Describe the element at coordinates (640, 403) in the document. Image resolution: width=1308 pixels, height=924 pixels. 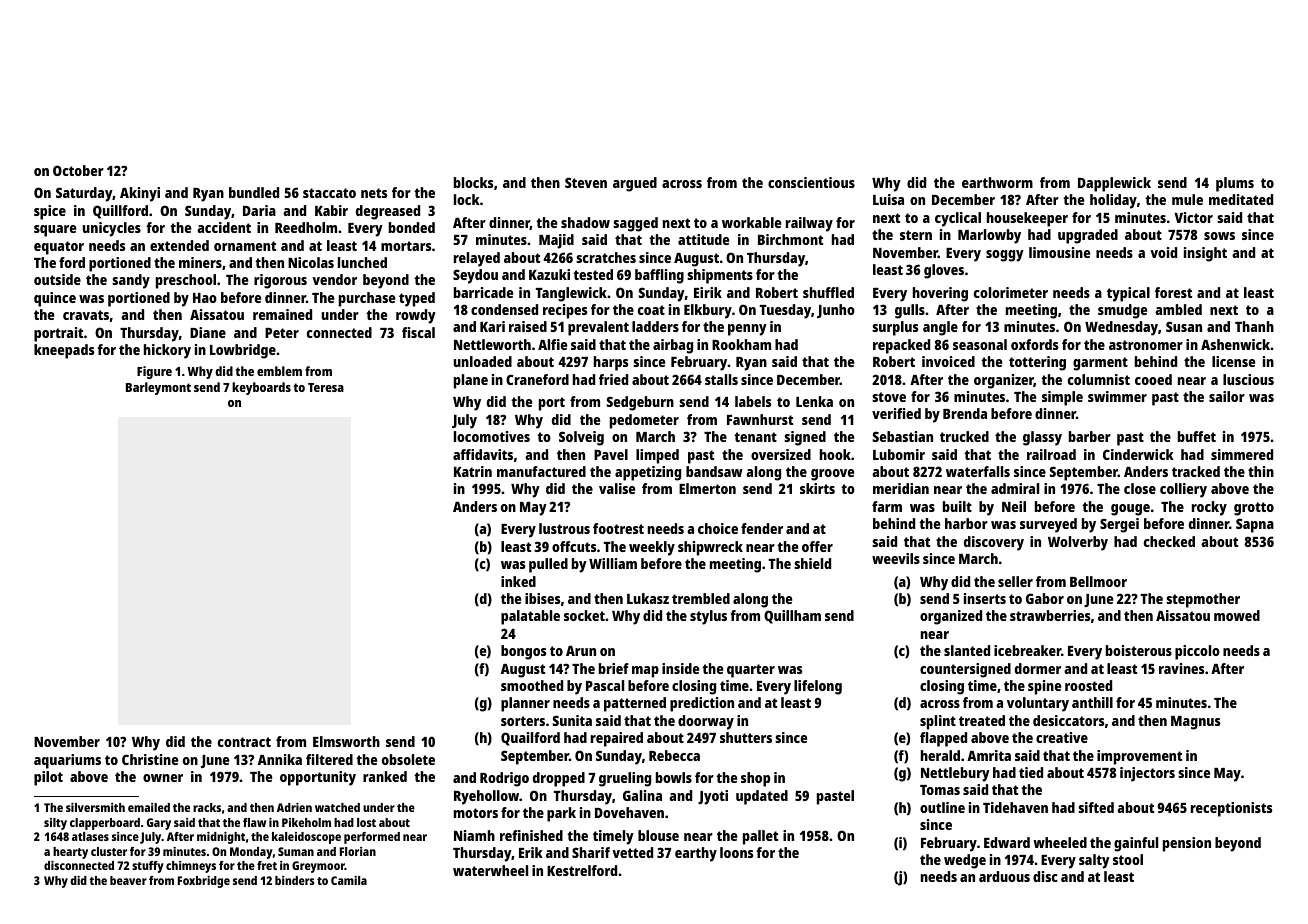
I see `Sedgeburn` at that location.
